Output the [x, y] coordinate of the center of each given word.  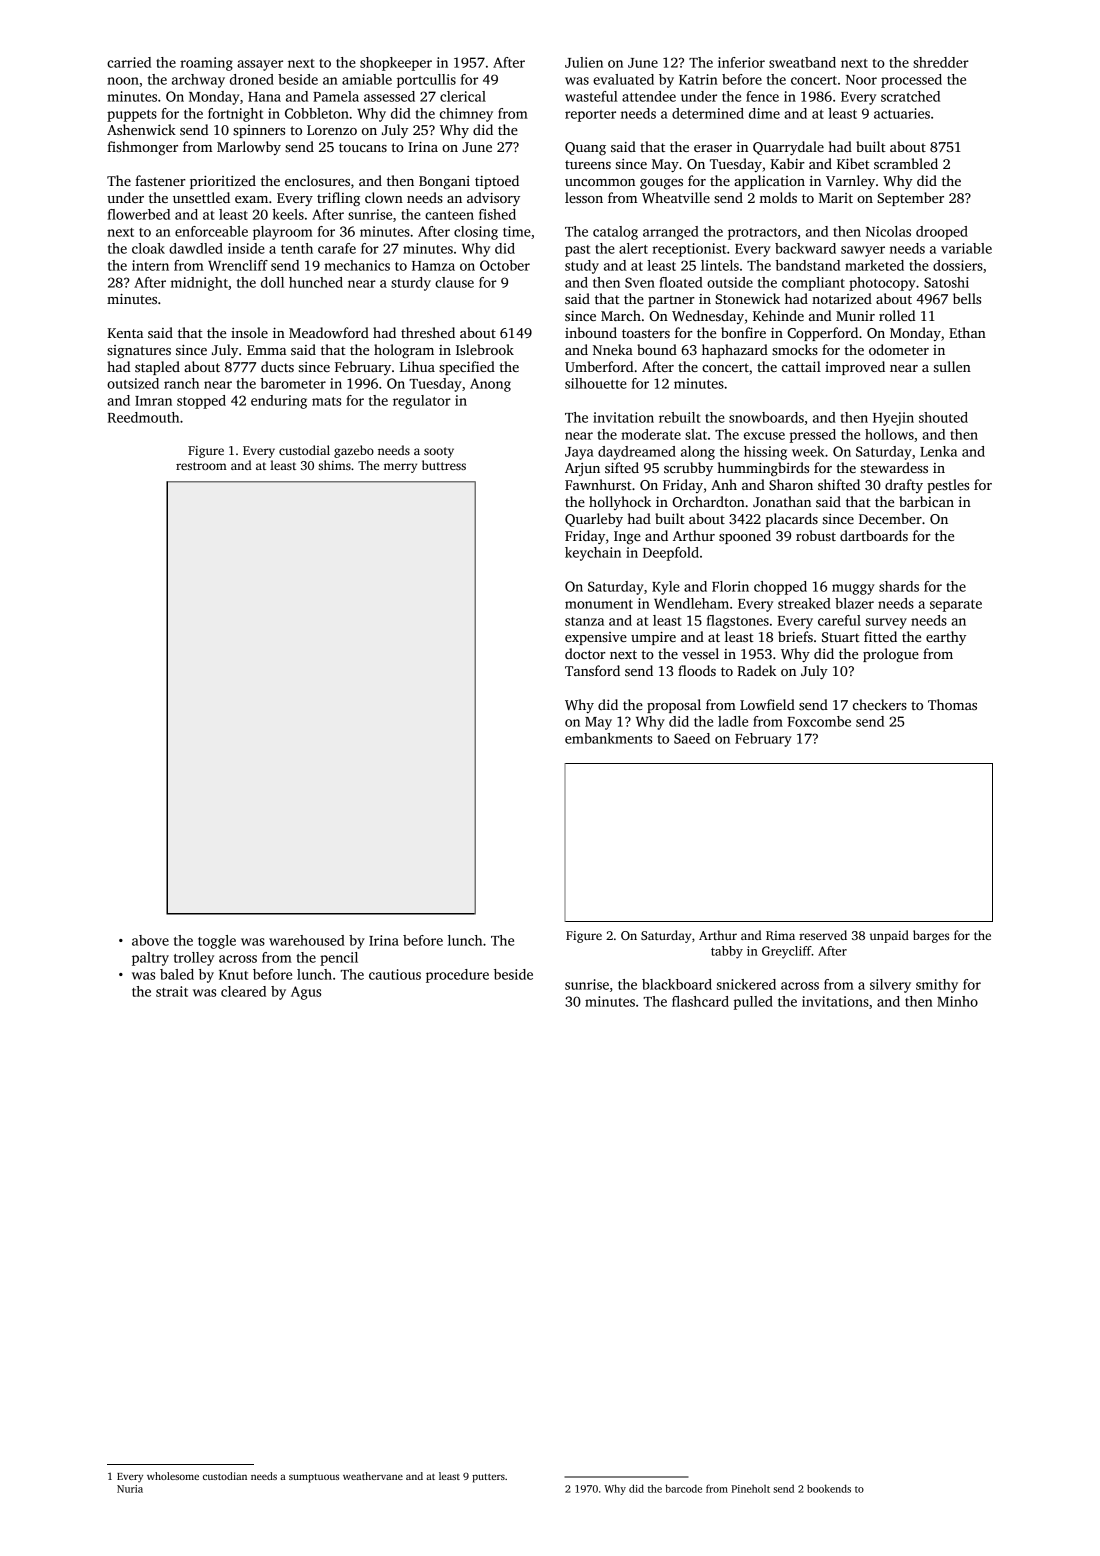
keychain [593, 554]
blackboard [677, 984]
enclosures [317, 180]
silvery [890, 986]
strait [172, 991]
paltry [150, 959]
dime [764, 113]
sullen [952, 366]
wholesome [173, 1476]
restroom [201, 466]
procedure [457, 976]
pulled [753, 1003]
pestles [948, 486]
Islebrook [485, 349]
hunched [316, 282]
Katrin [698, 79]
